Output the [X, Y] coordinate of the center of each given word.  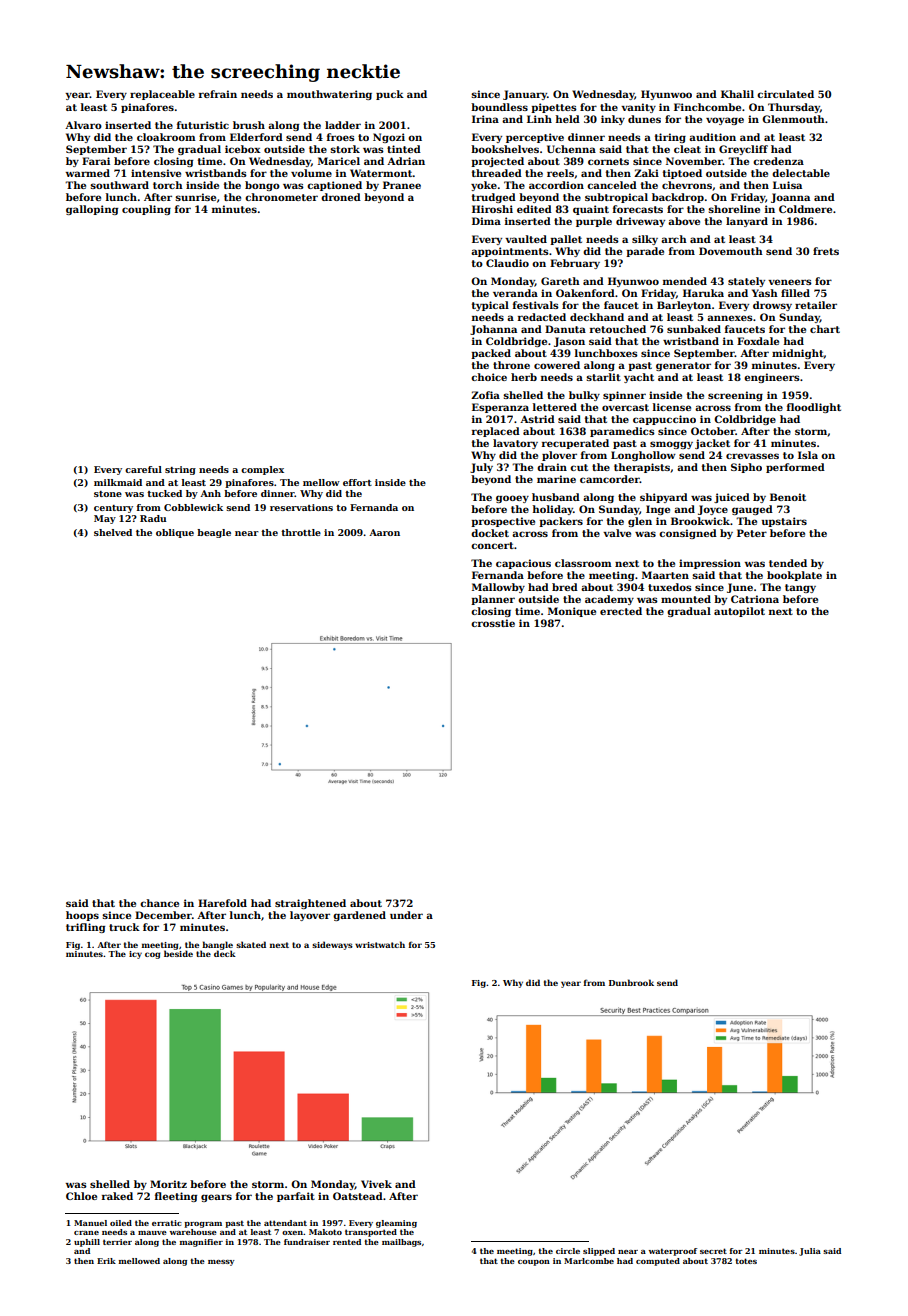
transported [371, 1233]
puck [390, 95]
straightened [310, 904]
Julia [810, 1252]
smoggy [671, 445]
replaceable [162, 95]
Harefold [222, 903]
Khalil [737, 94]
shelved [113, 532]
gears [216, 1198]
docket [490, 533]
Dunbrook [631, 982]
